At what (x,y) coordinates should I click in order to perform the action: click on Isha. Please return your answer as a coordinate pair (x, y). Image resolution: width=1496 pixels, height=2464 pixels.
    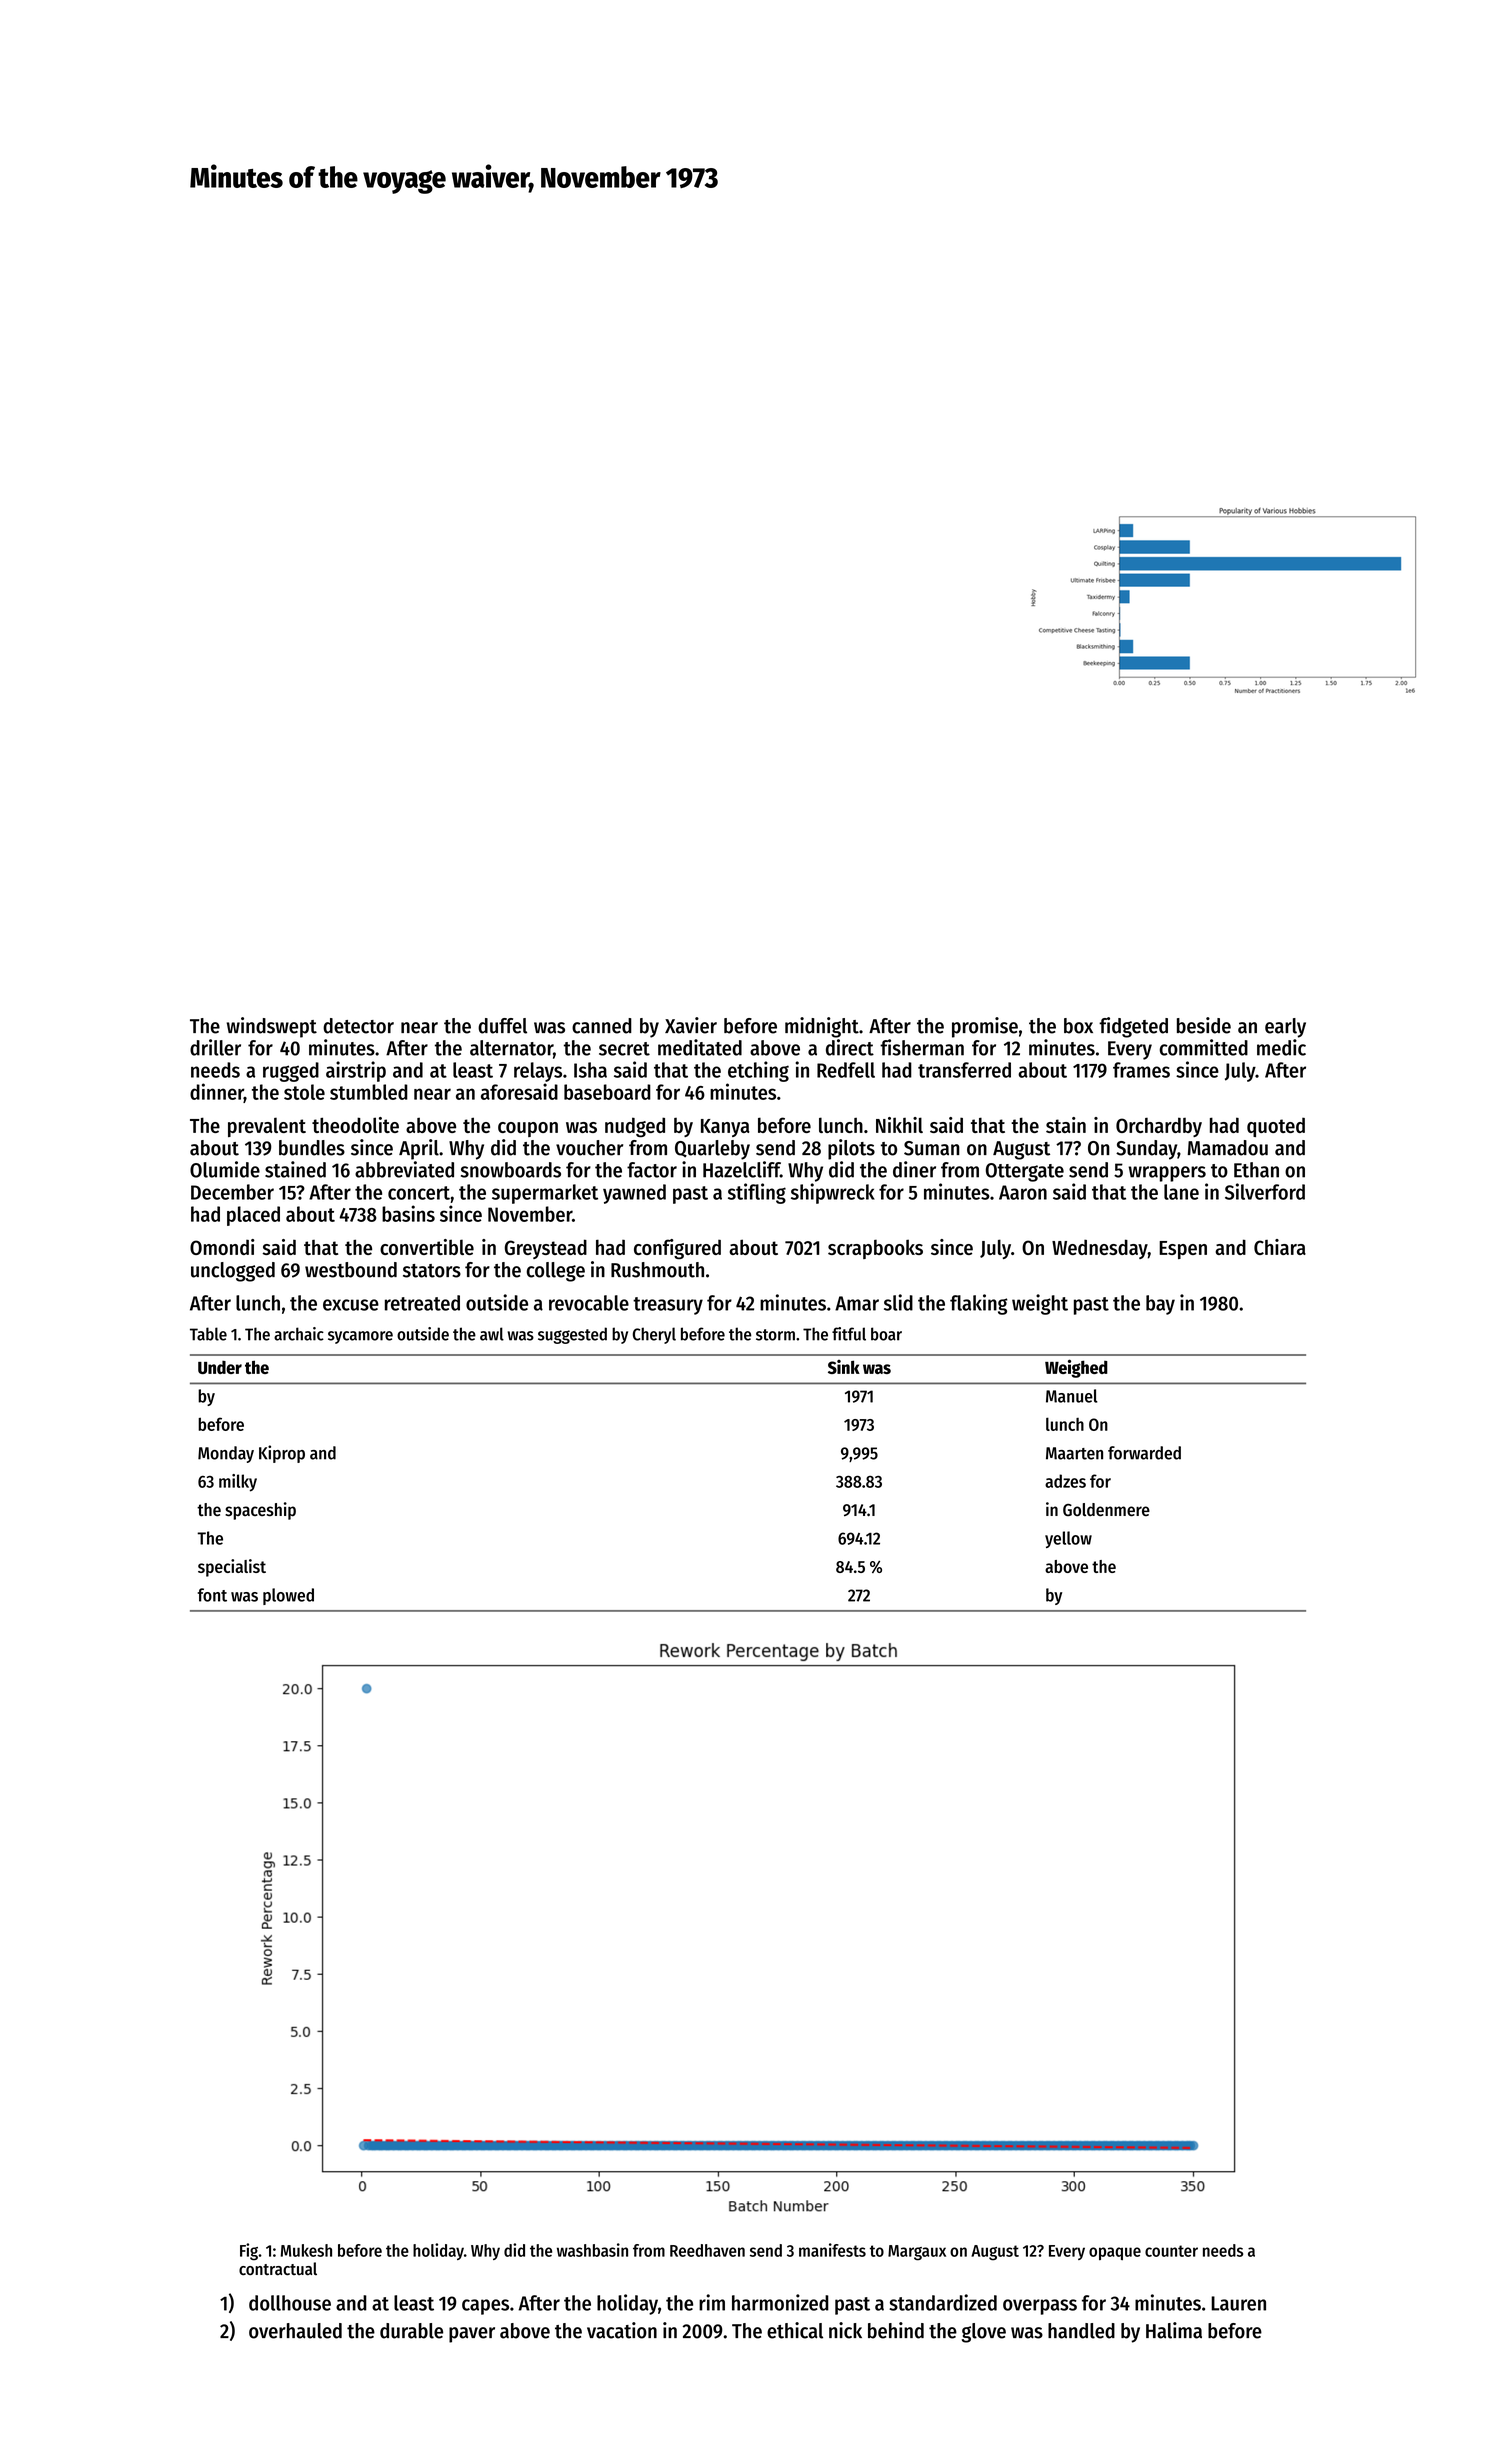
    Looking at the image, I should click on (590, 1070).
